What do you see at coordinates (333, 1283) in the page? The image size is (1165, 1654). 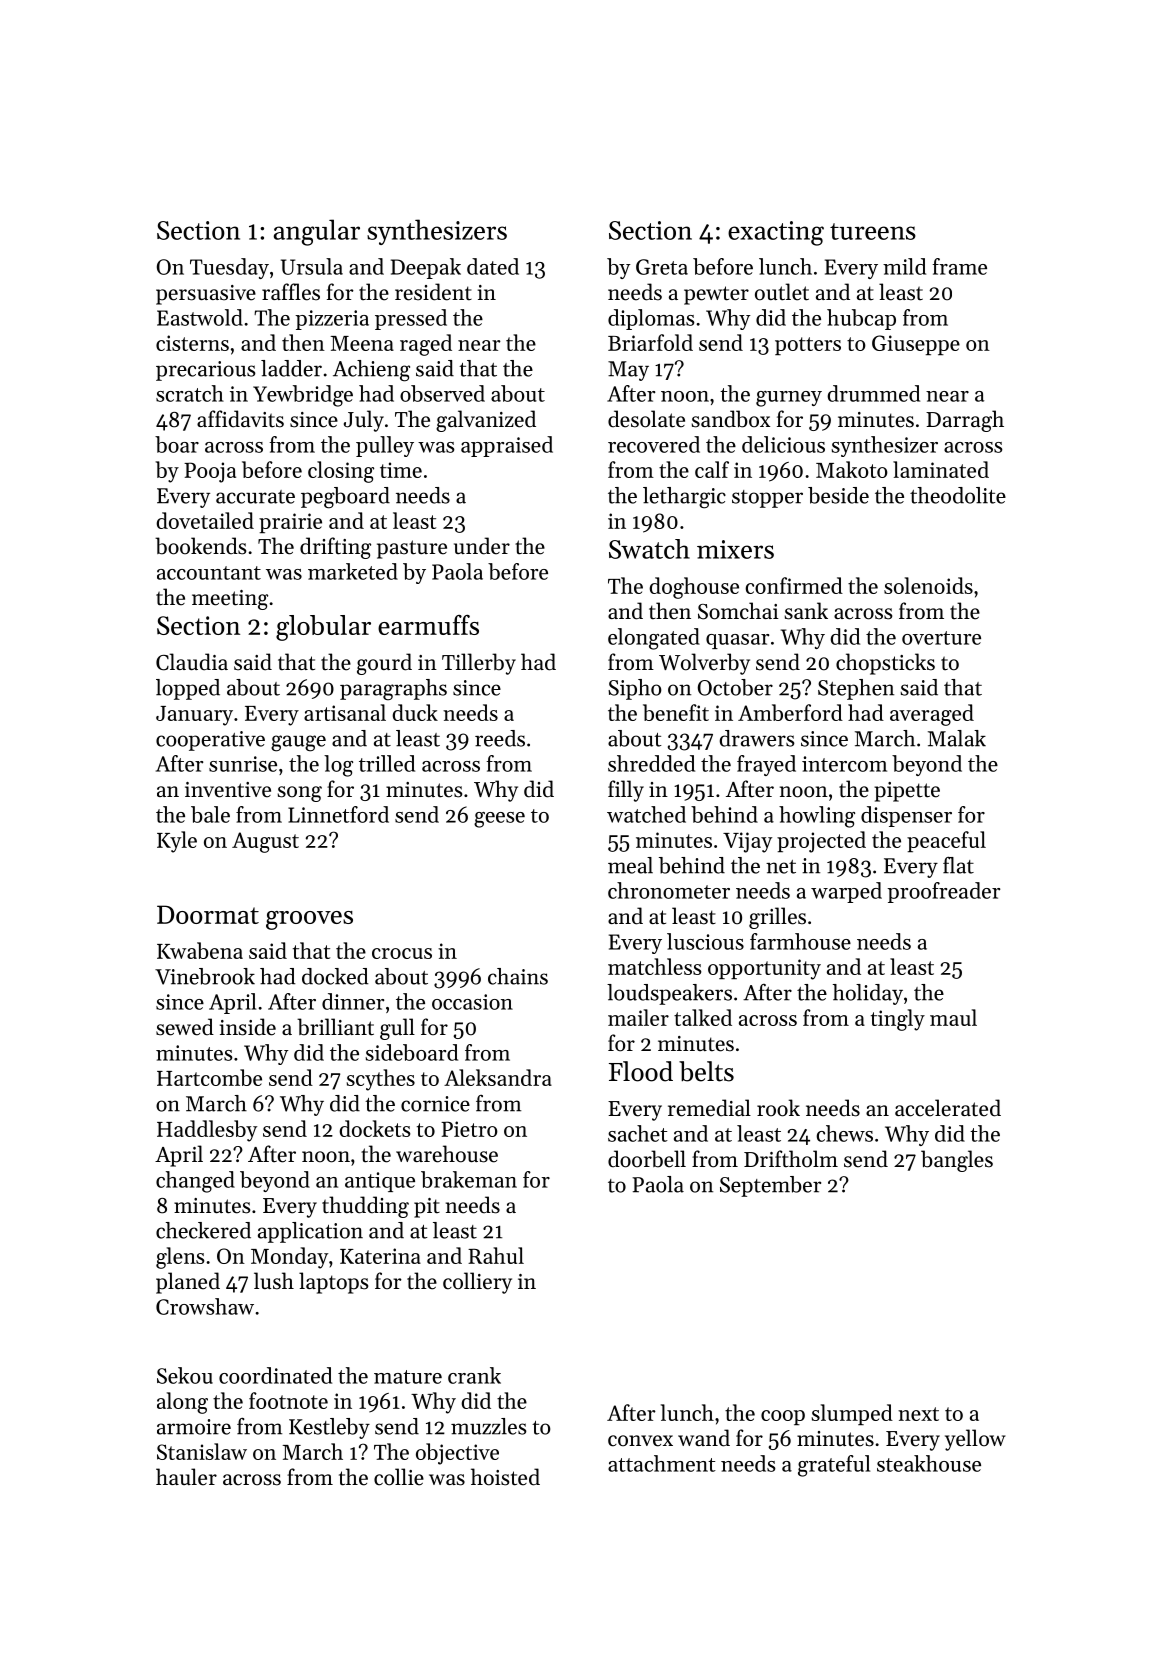 I see `laptops` at bounding box center [333, 1283].
